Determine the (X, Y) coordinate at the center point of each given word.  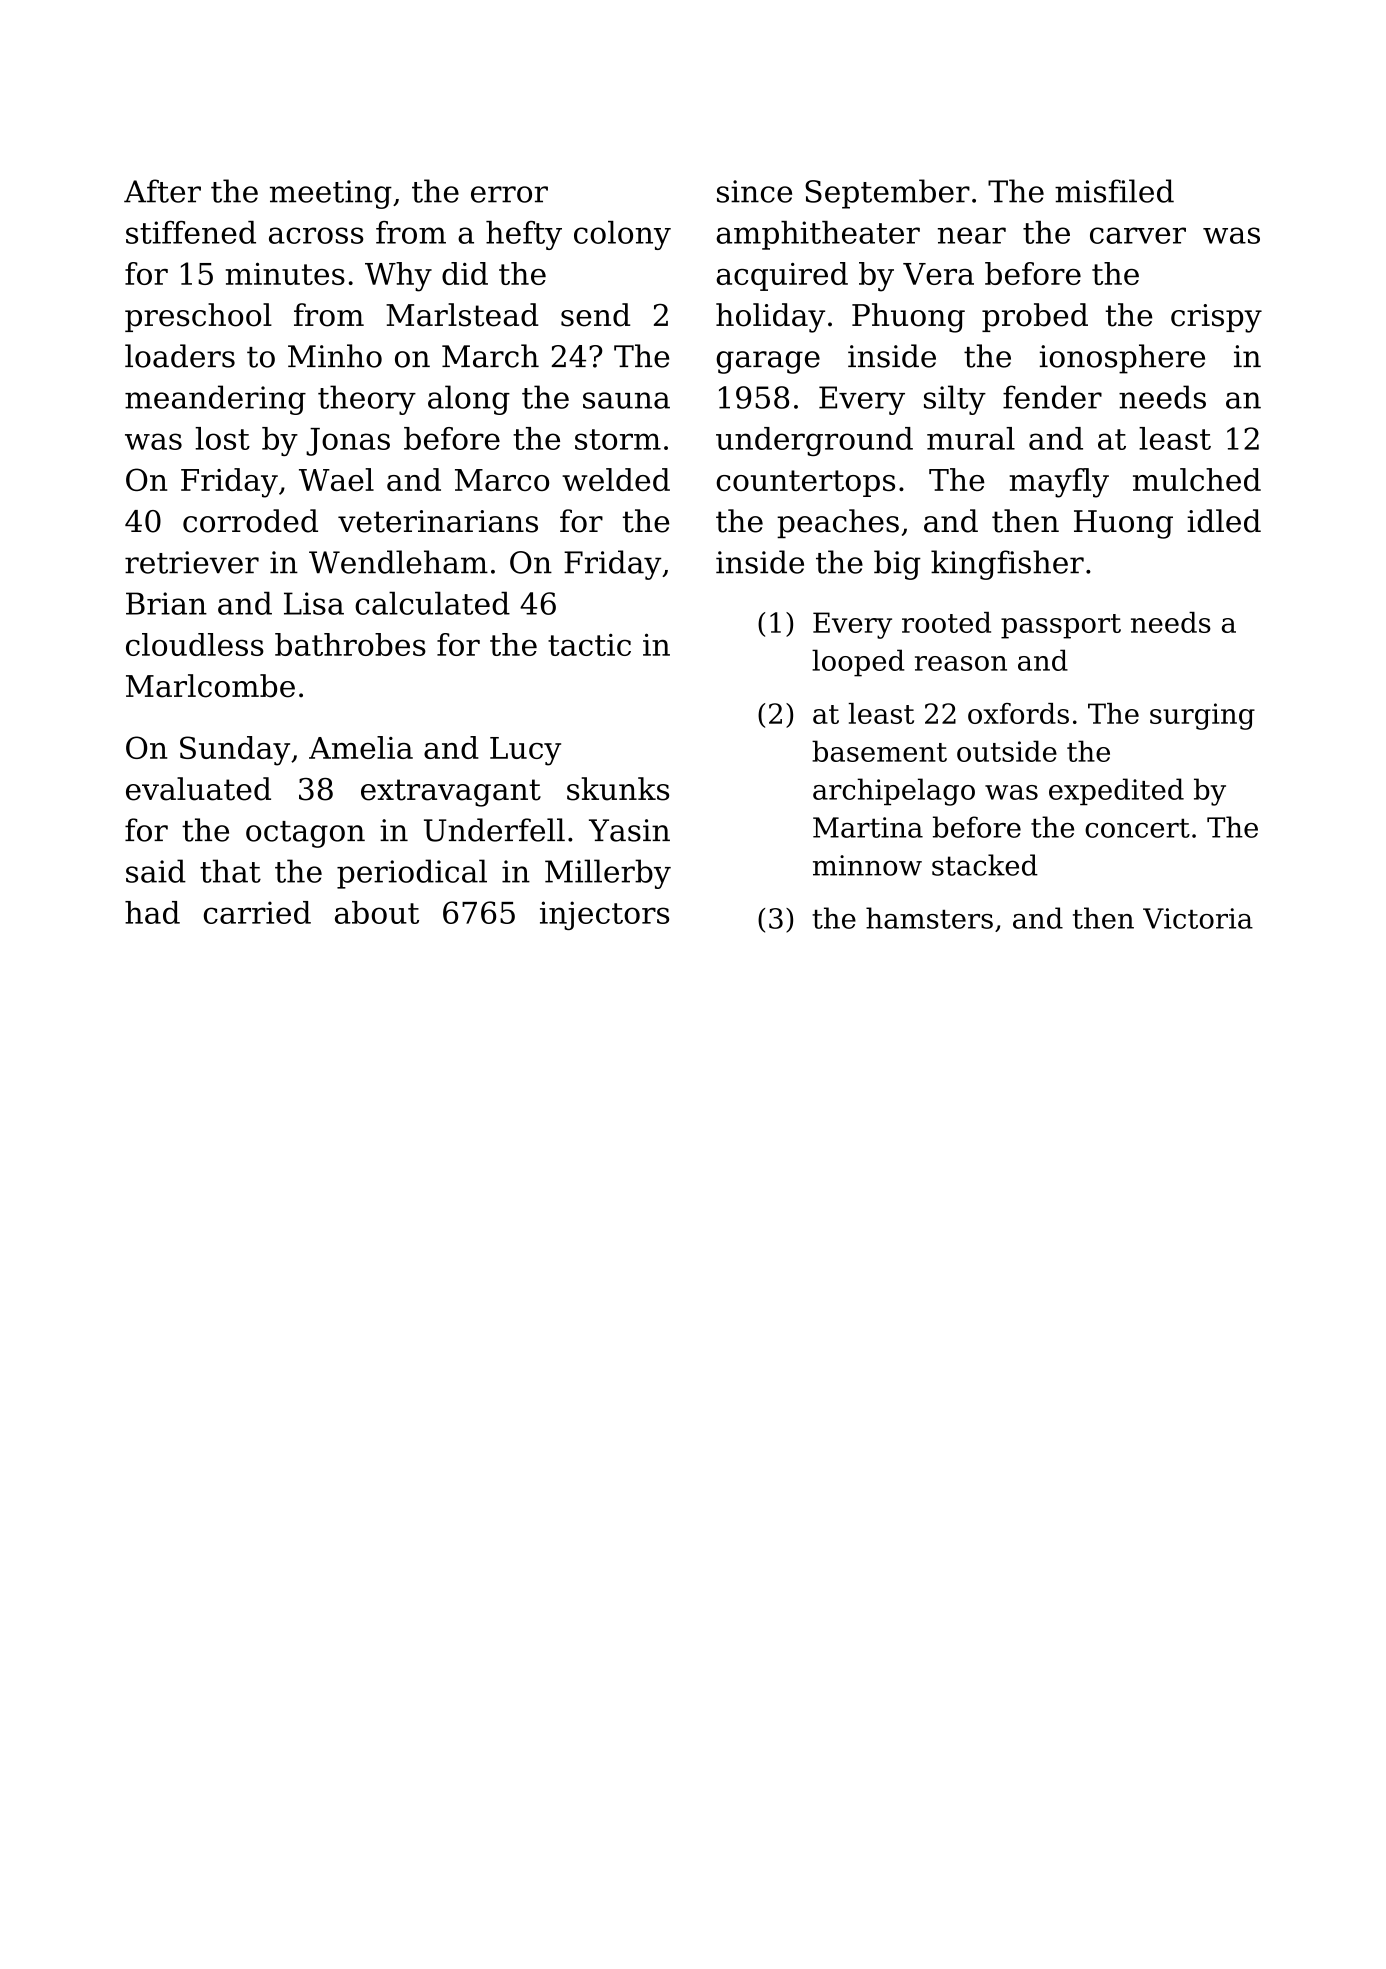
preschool (198, 317)
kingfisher (1007, 565)
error (509, 194)
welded (616, 479)
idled (1224, 521)
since (754, 191)
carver (1138, 235)
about (377, 912)
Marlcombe (210, 686)
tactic (589, 644)
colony (622, 235)
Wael (336, 479)
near (972, 235)
